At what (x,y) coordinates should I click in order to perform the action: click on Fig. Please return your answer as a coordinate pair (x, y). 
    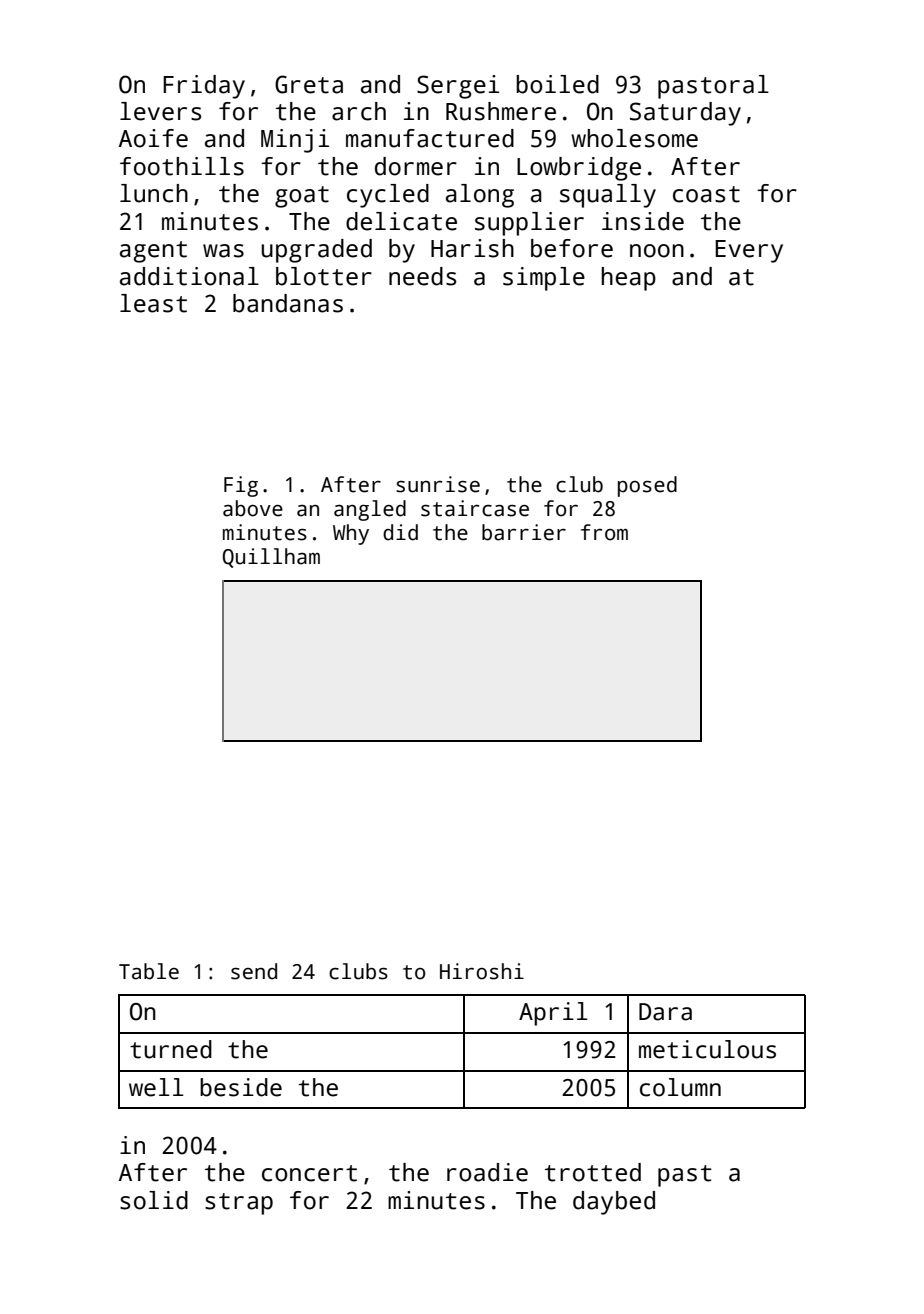
    Looking at the image, I should click on (241, 486).
